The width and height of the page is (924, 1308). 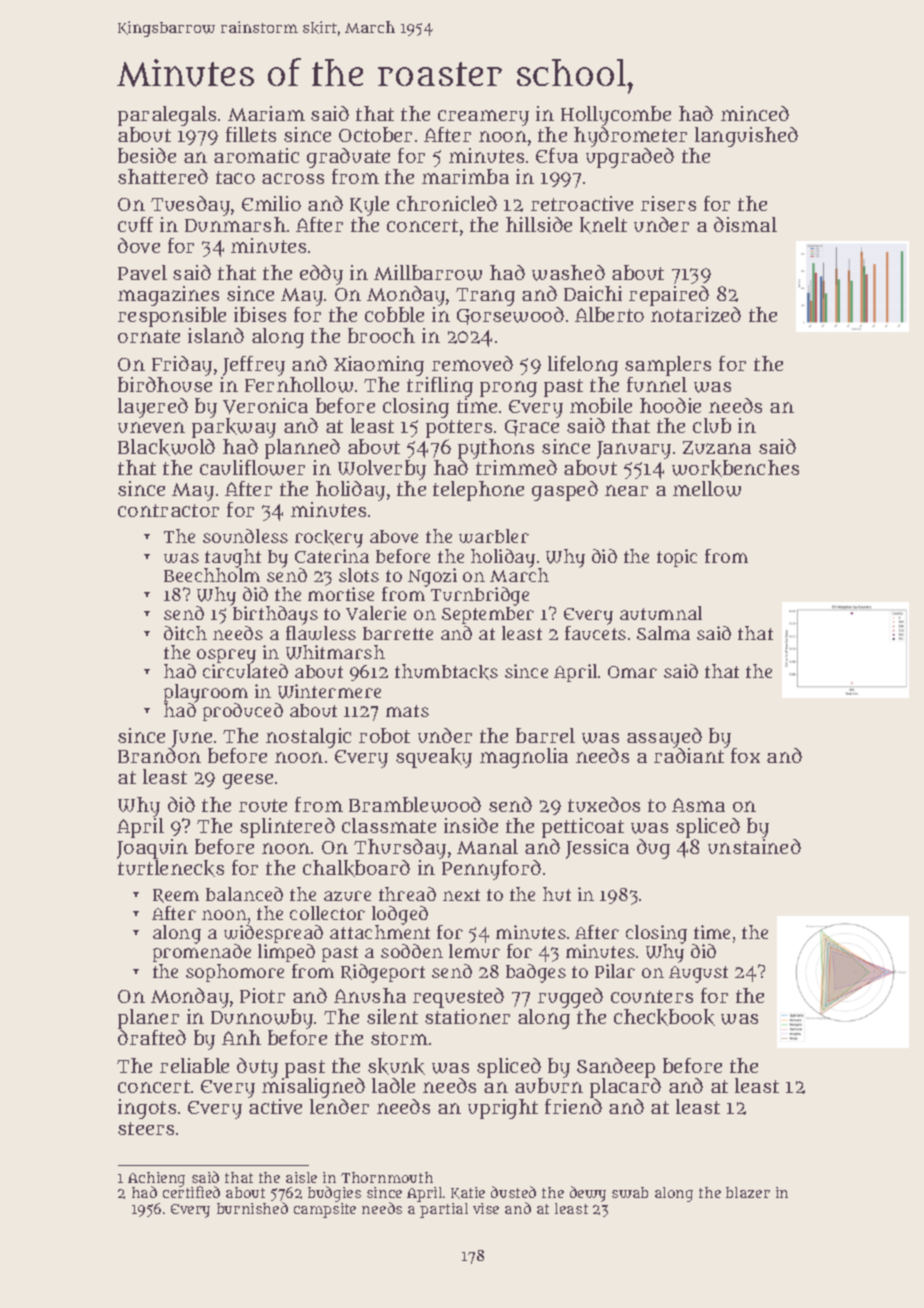 What do you see at coordinates (167, 116) in the page?
I see `paralegals` at bounding box center [167, 116].
